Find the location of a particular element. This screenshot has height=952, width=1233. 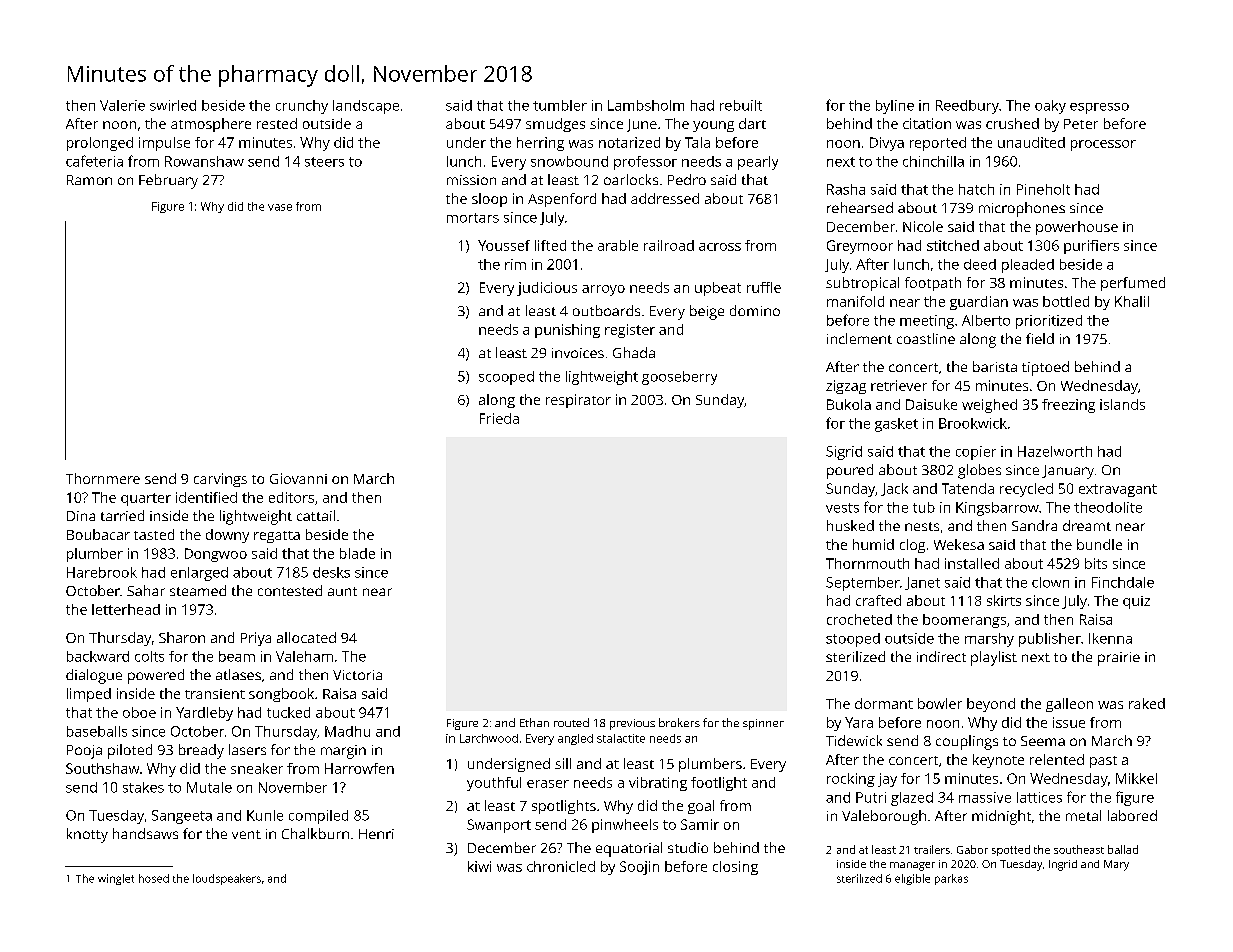

Pineholt is located at coordinates (1043, 189).
